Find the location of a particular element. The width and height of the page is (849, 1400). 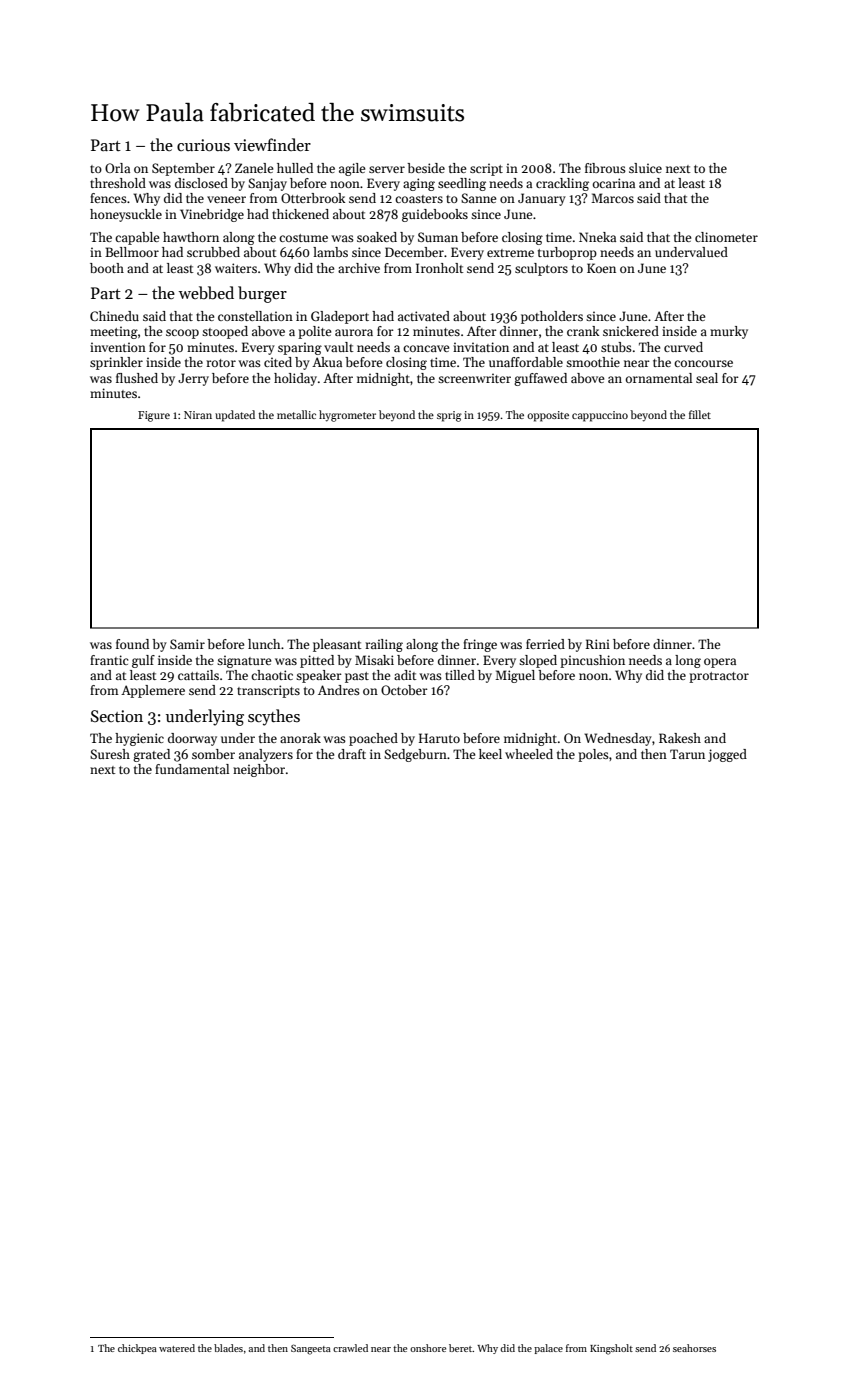

constellation is located at coordinates (255, 316).
